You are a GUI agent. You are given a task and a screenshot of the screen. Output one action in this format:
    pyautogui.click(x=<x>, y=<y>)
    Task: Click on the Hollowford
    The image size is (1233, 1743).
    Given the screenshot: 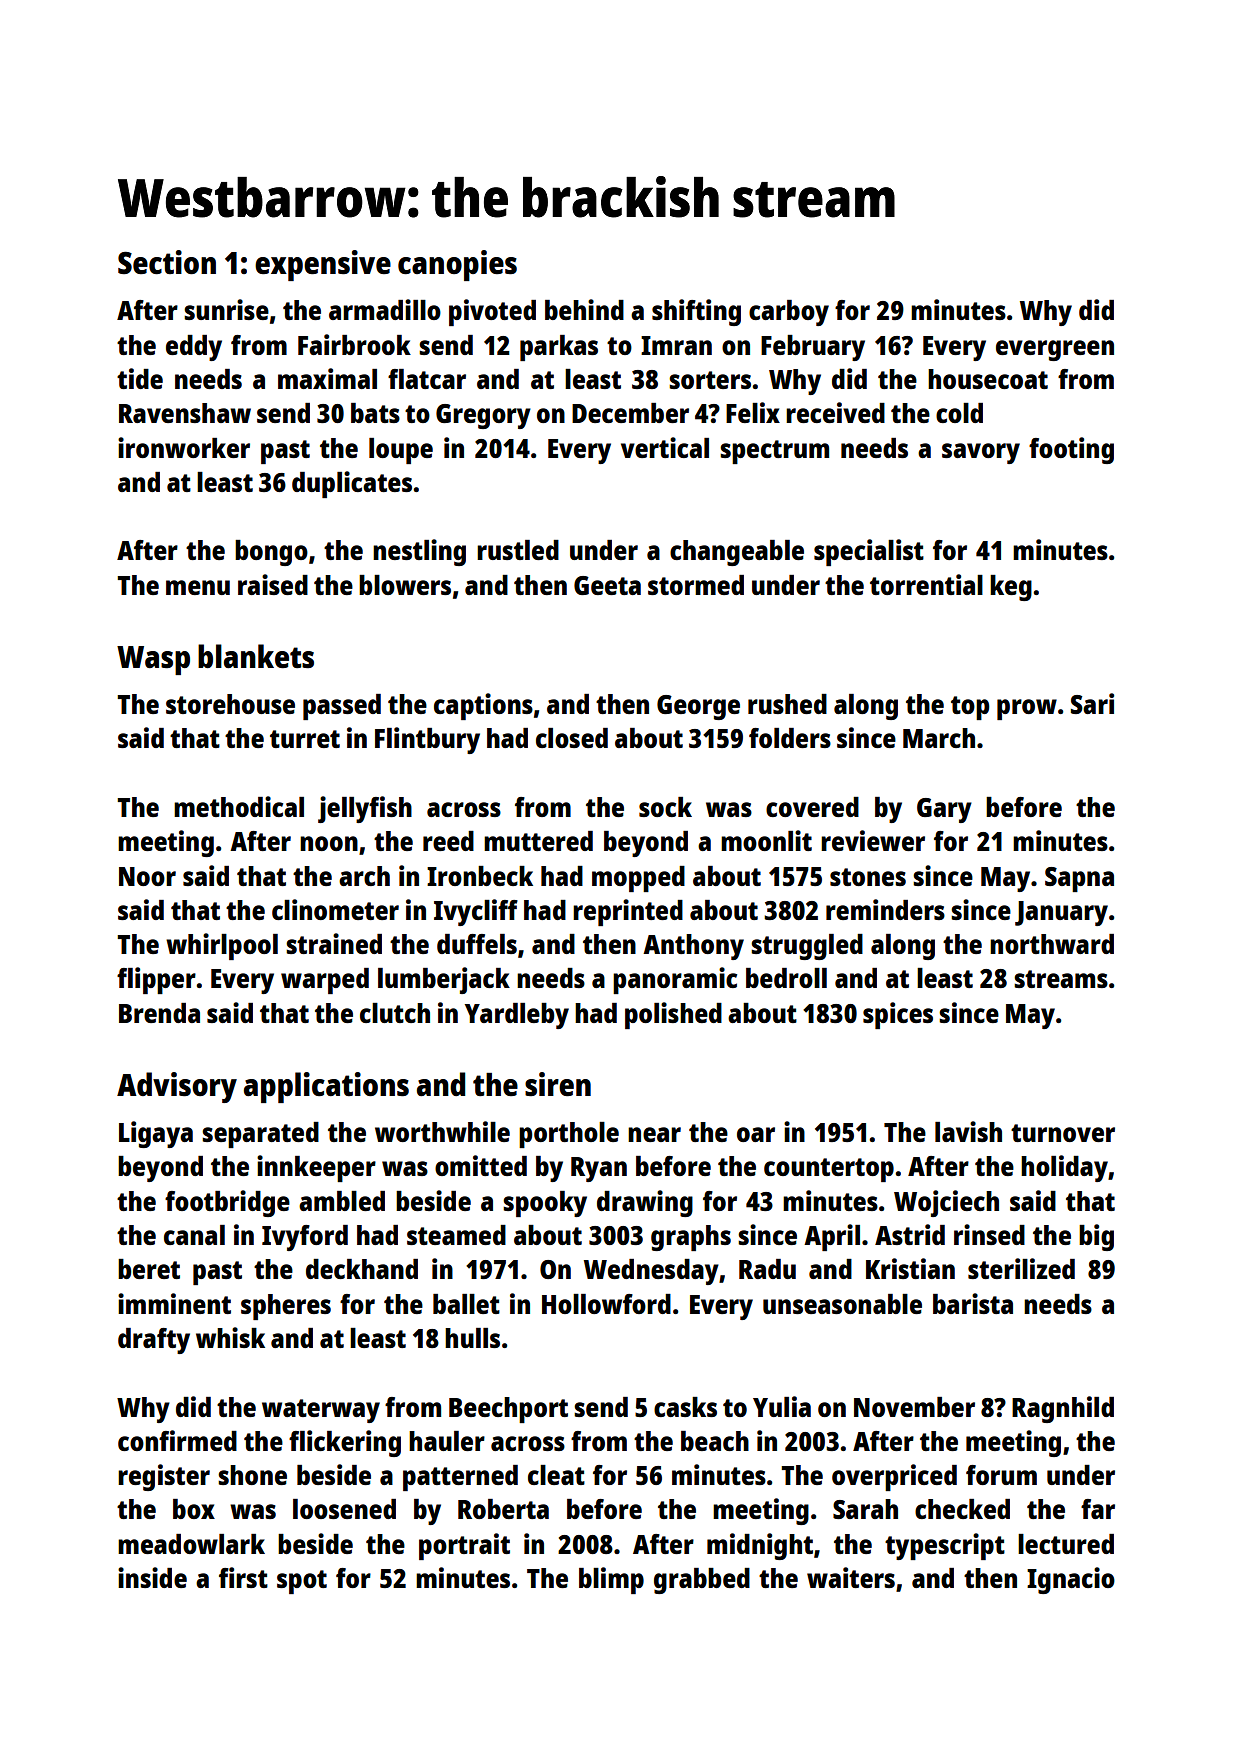 What is the action you would take?
    pyautogui.click(x=606, y=1304)
